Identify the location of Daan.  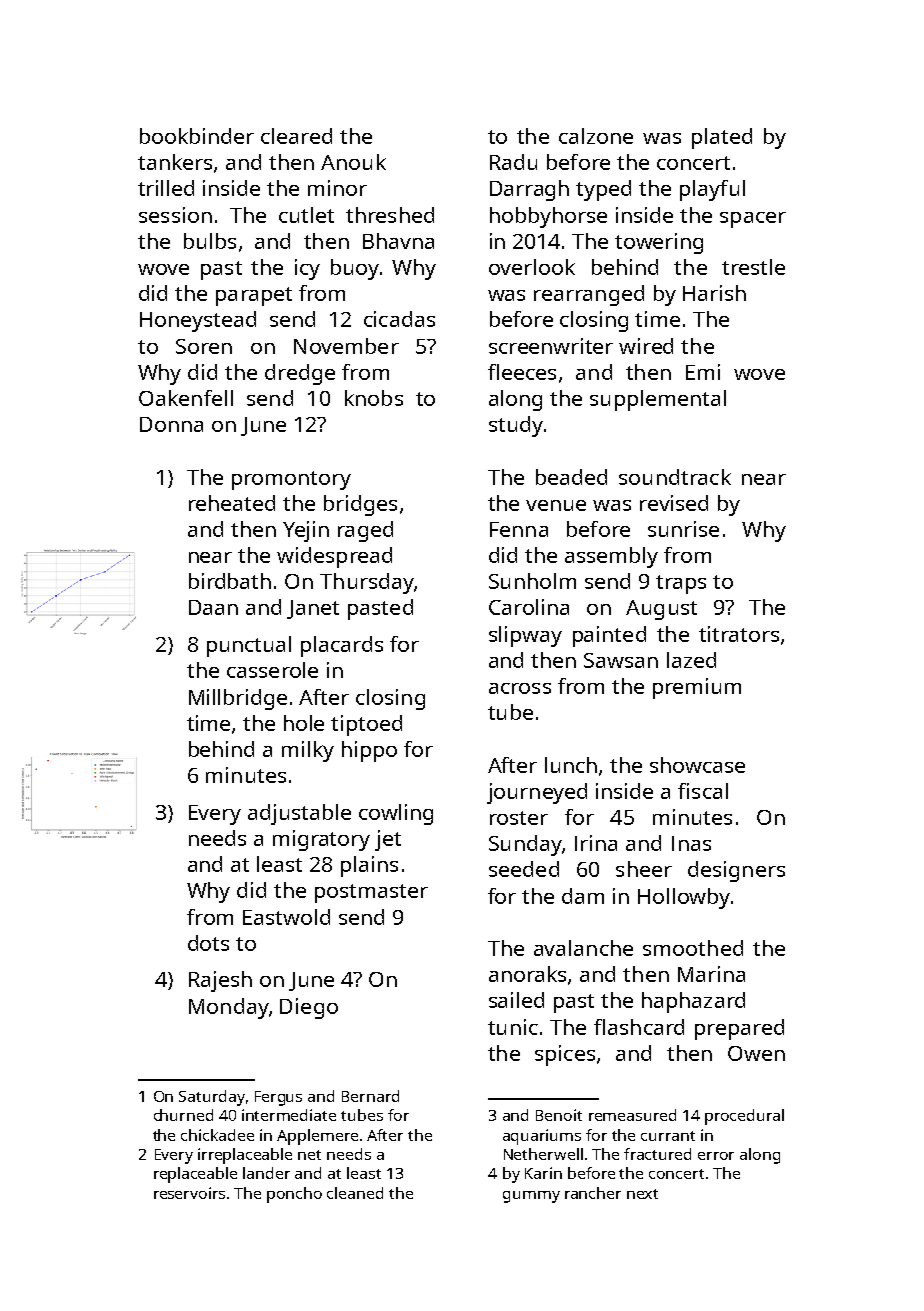
(213, 607).
